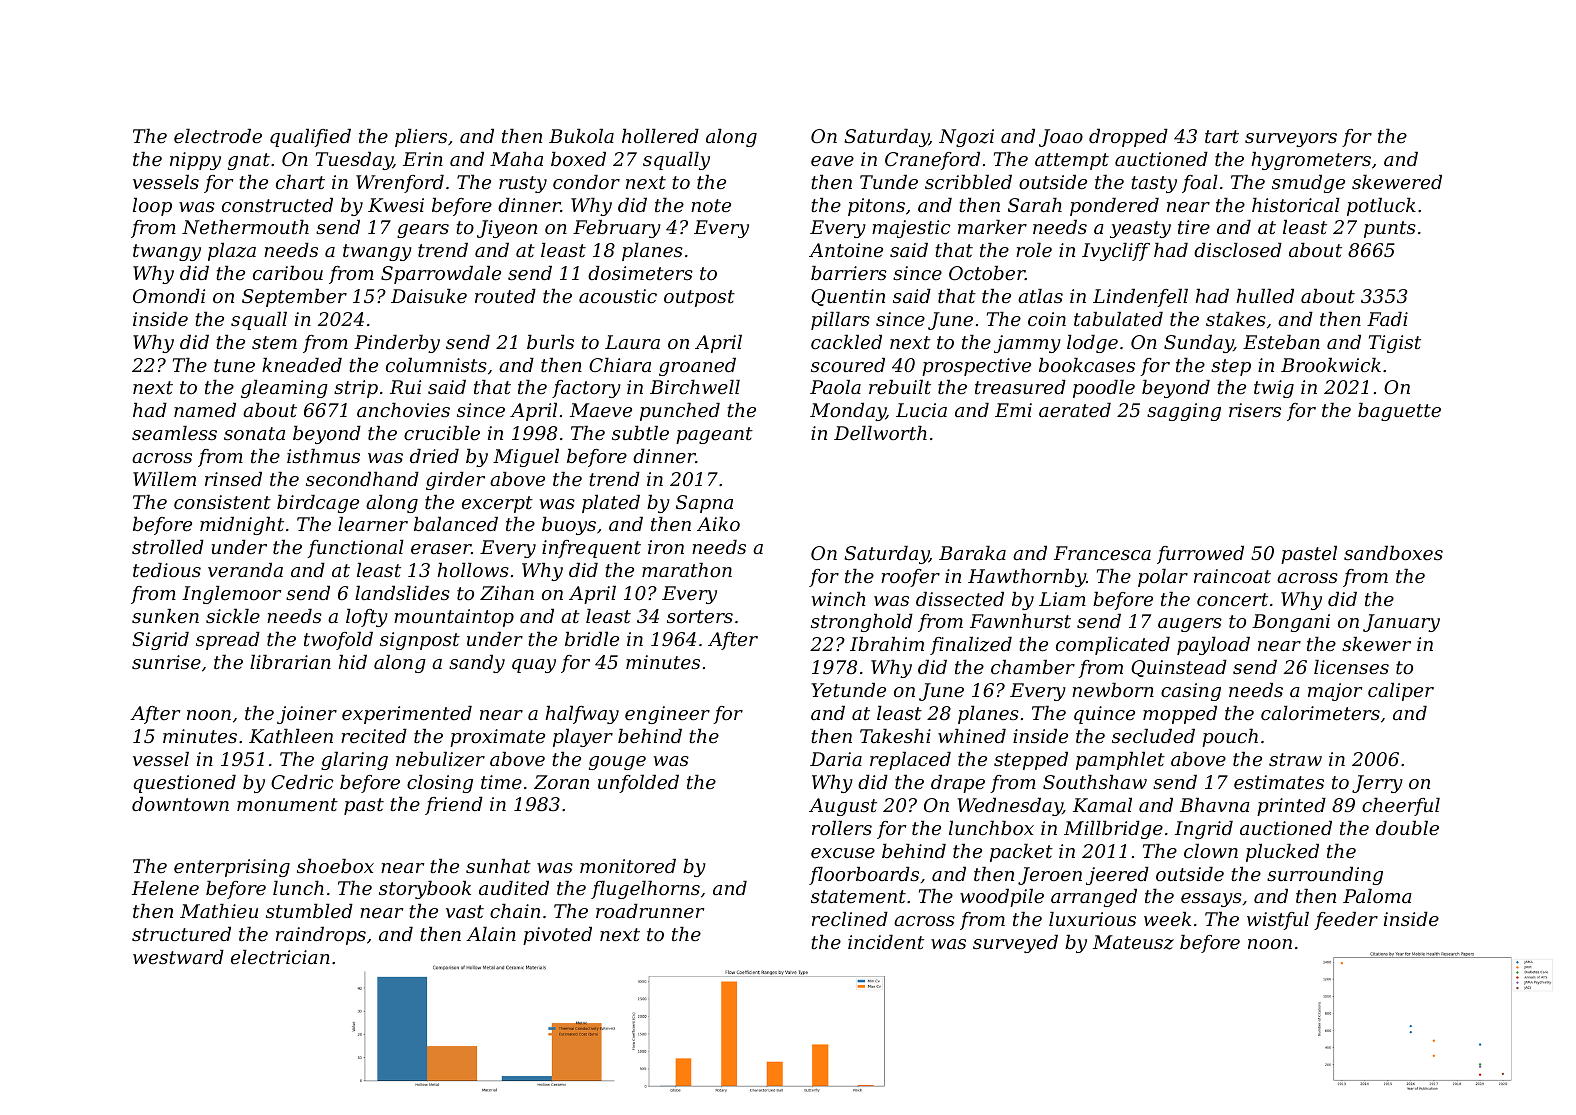 The width and height of the image is (1576, 1115). What do you see at coordinates (397, 344) in the image?
I see `Pinderby` at bounding box center [397, 344].
